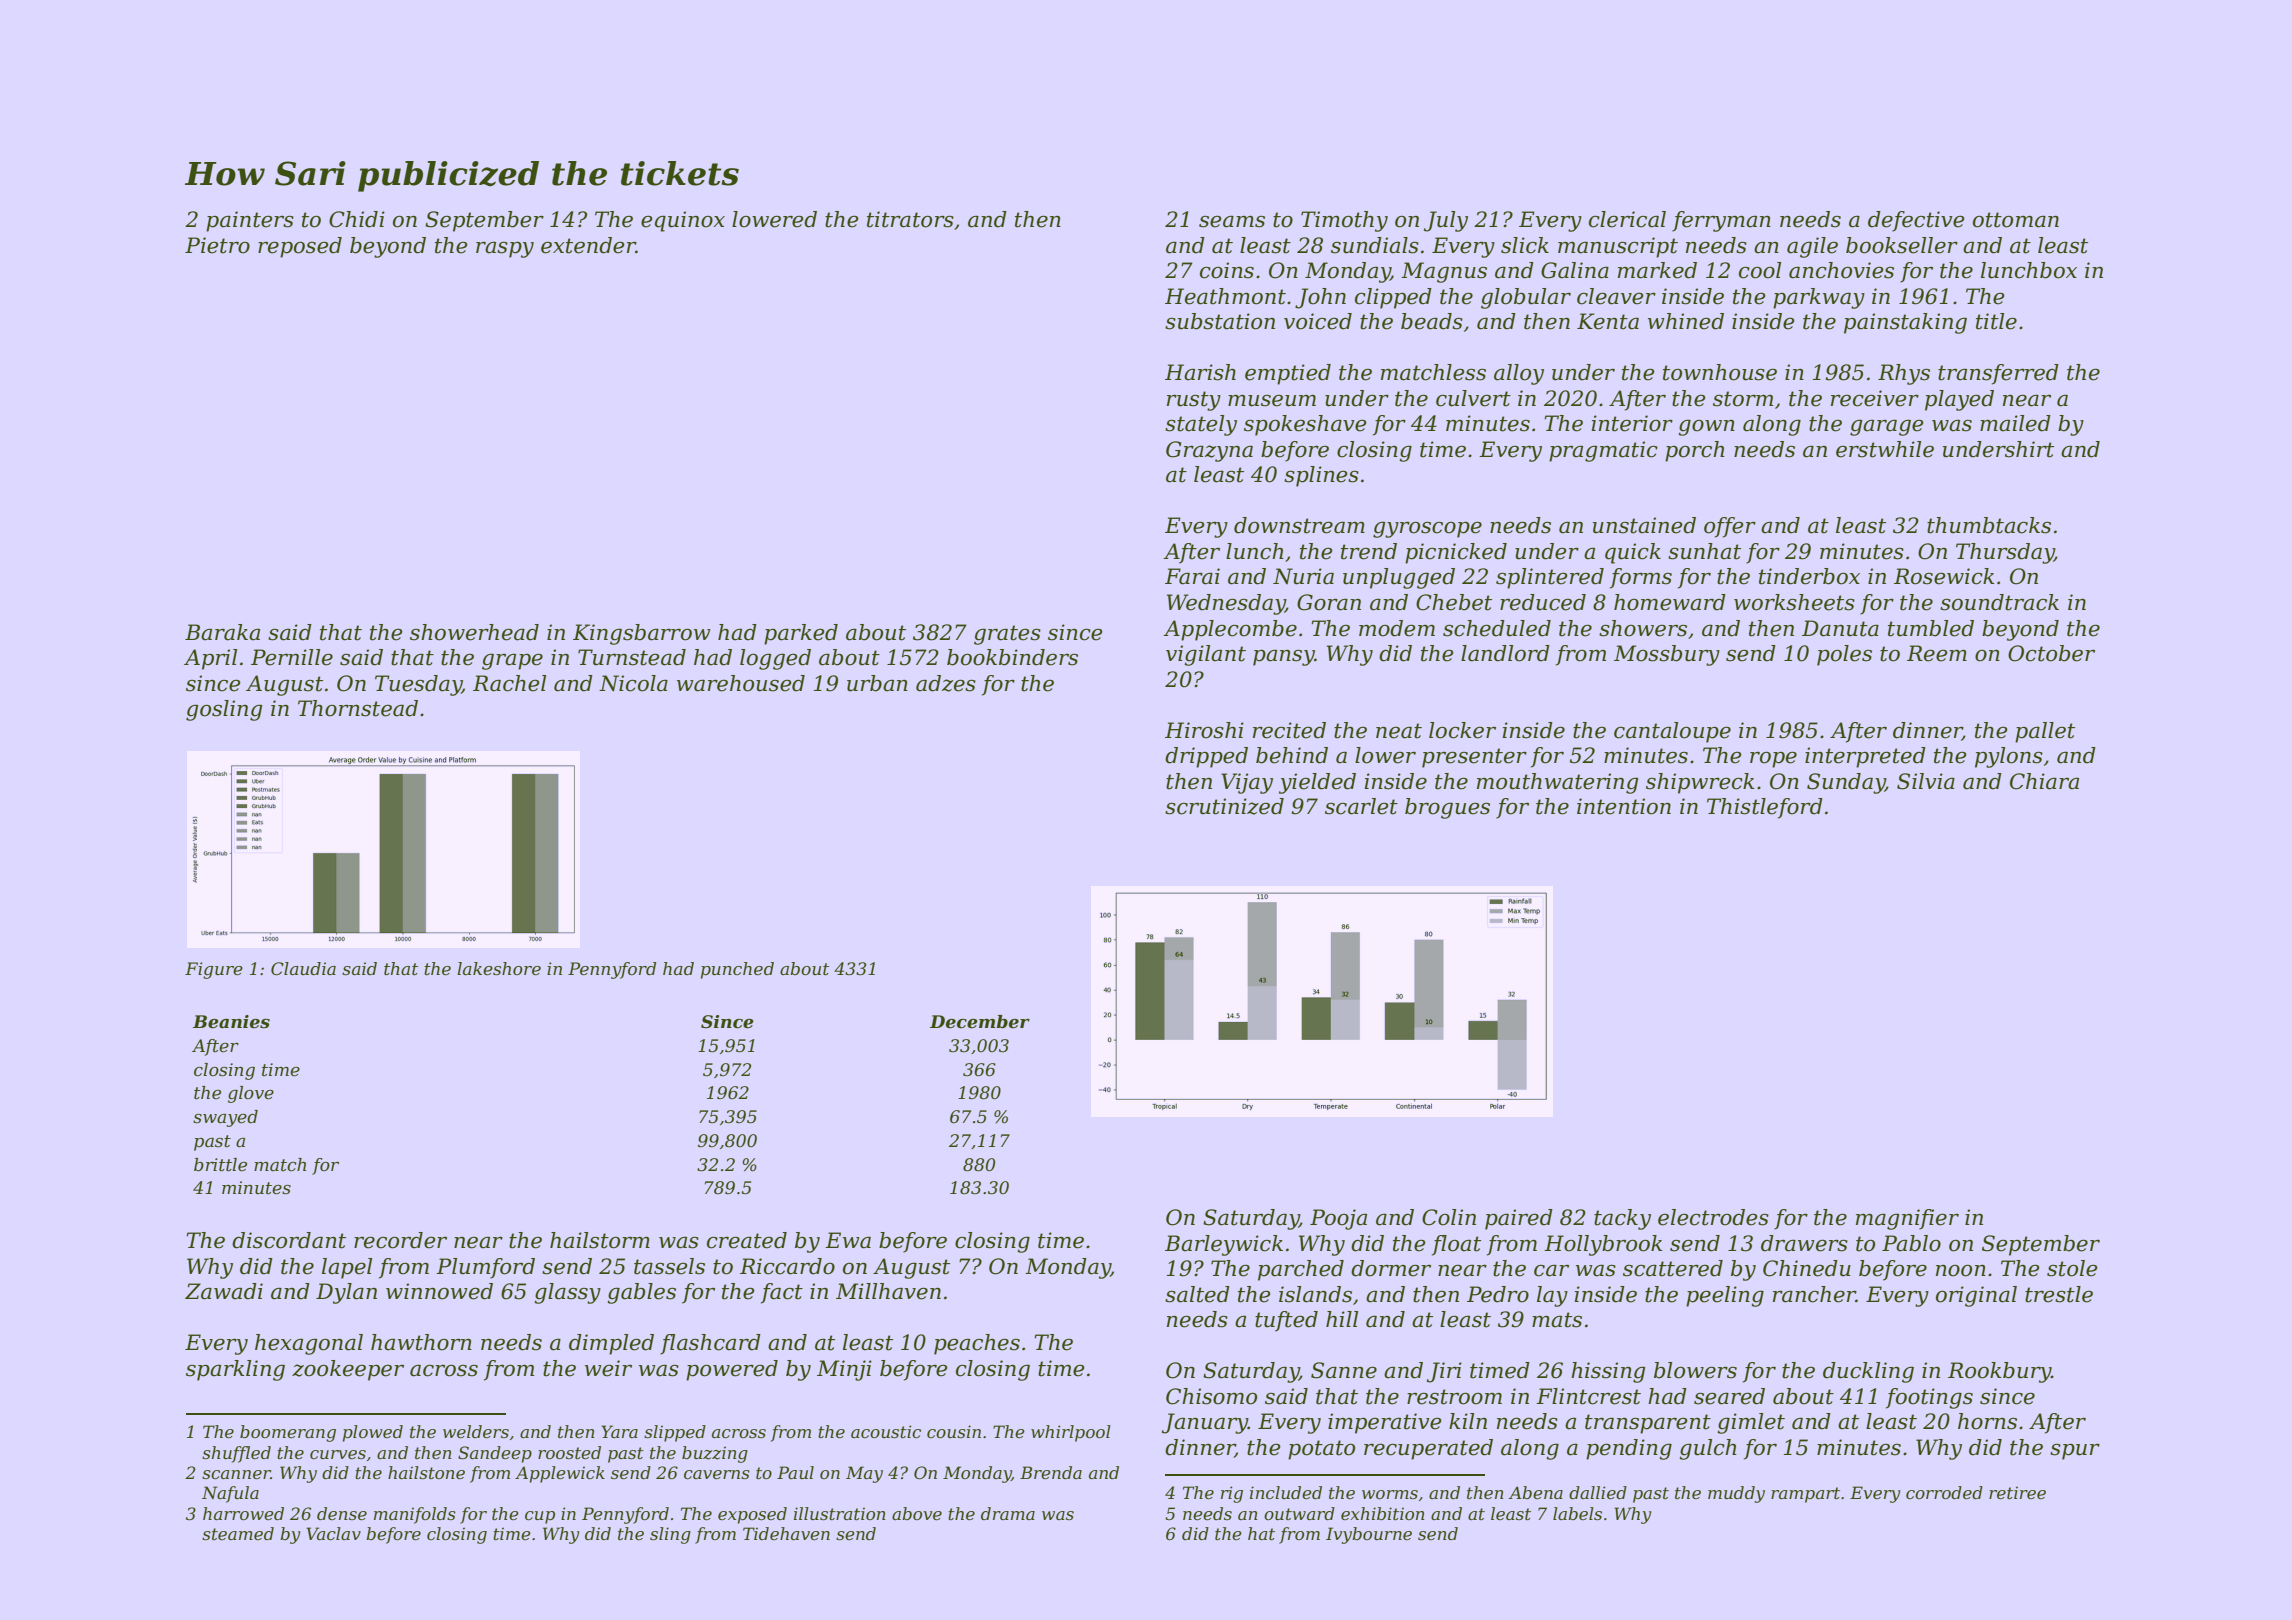  Describe the element at coordinates (1720, 372) in the page. I see `townhouse` at that location.
